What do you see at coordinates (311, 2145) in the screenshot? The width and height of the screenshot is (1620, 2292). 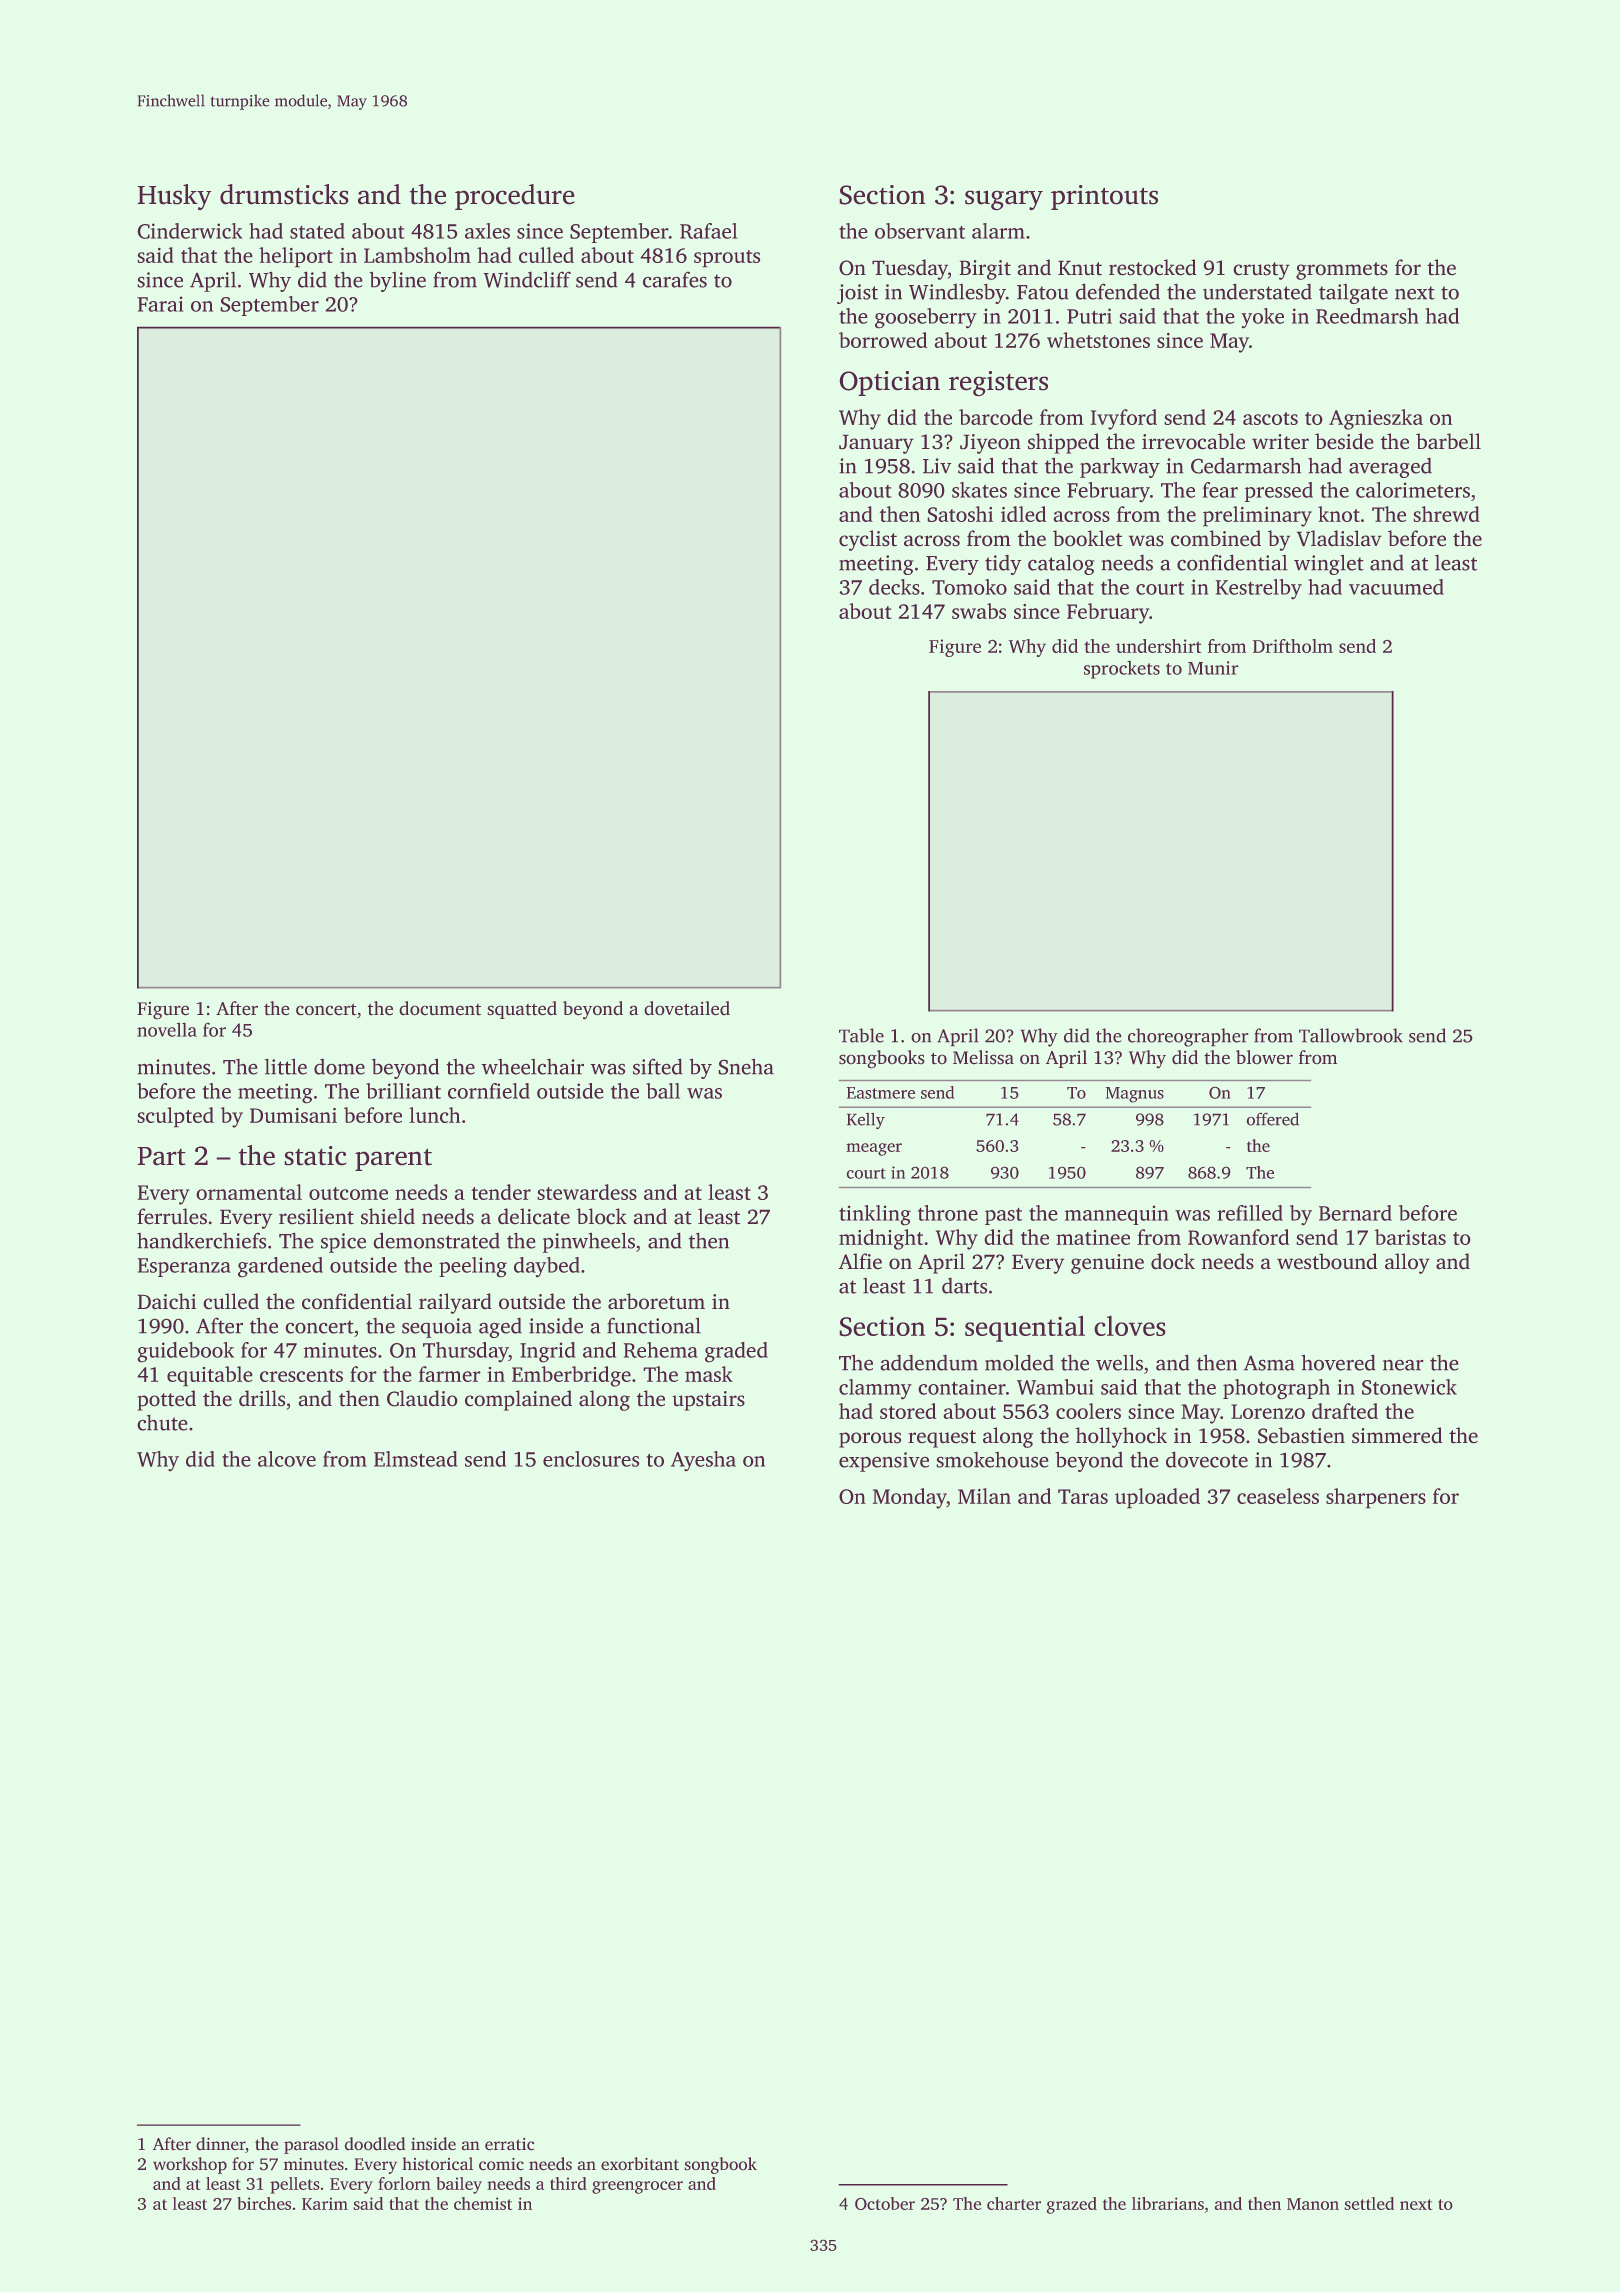 I see `parasol` at bounding box center [311, 2145].
